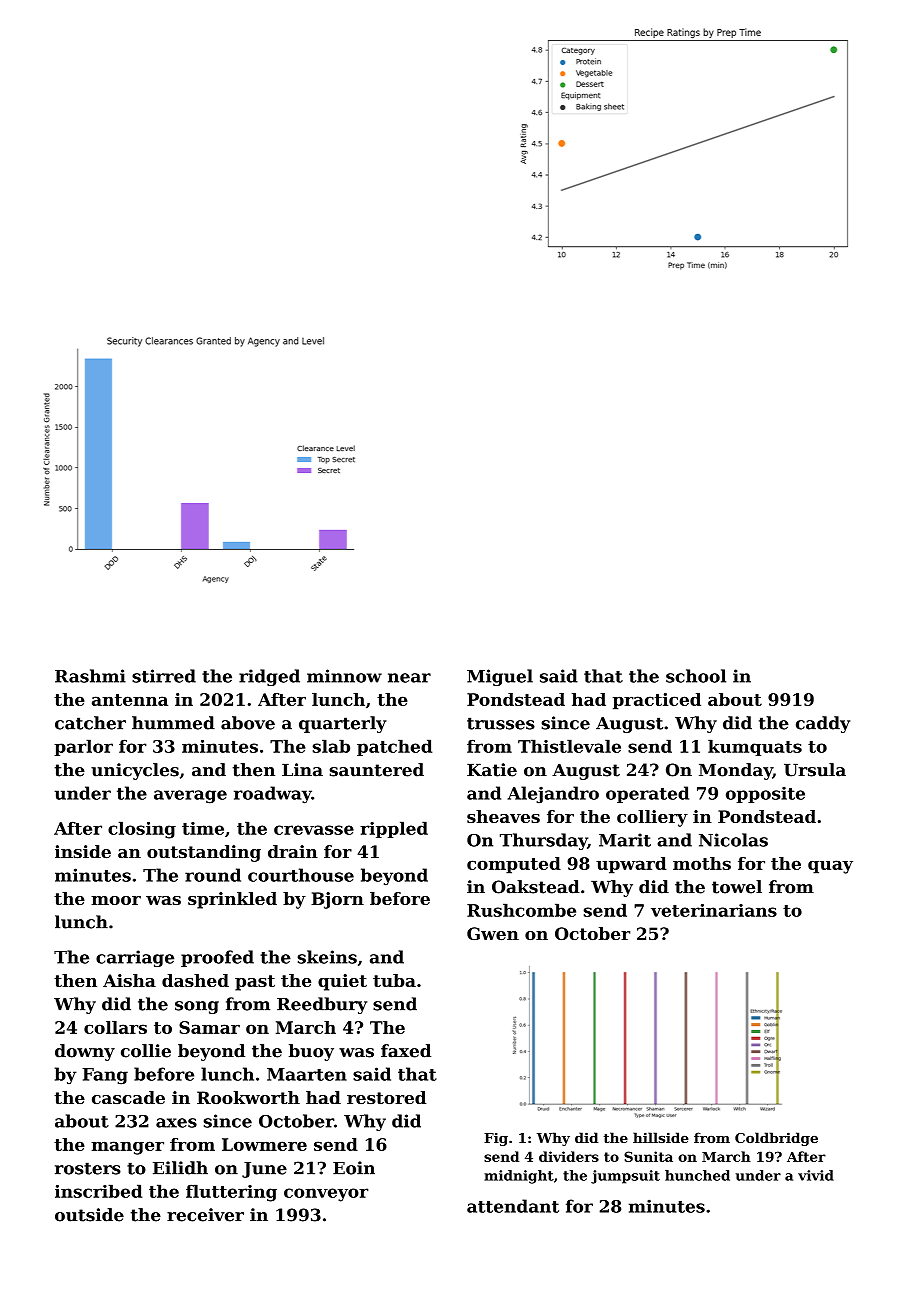 This screenshot has height=1316, width=908. Describe the element at coordinates (343, 724) in the screenshot. I see `quarterly` at that location.
